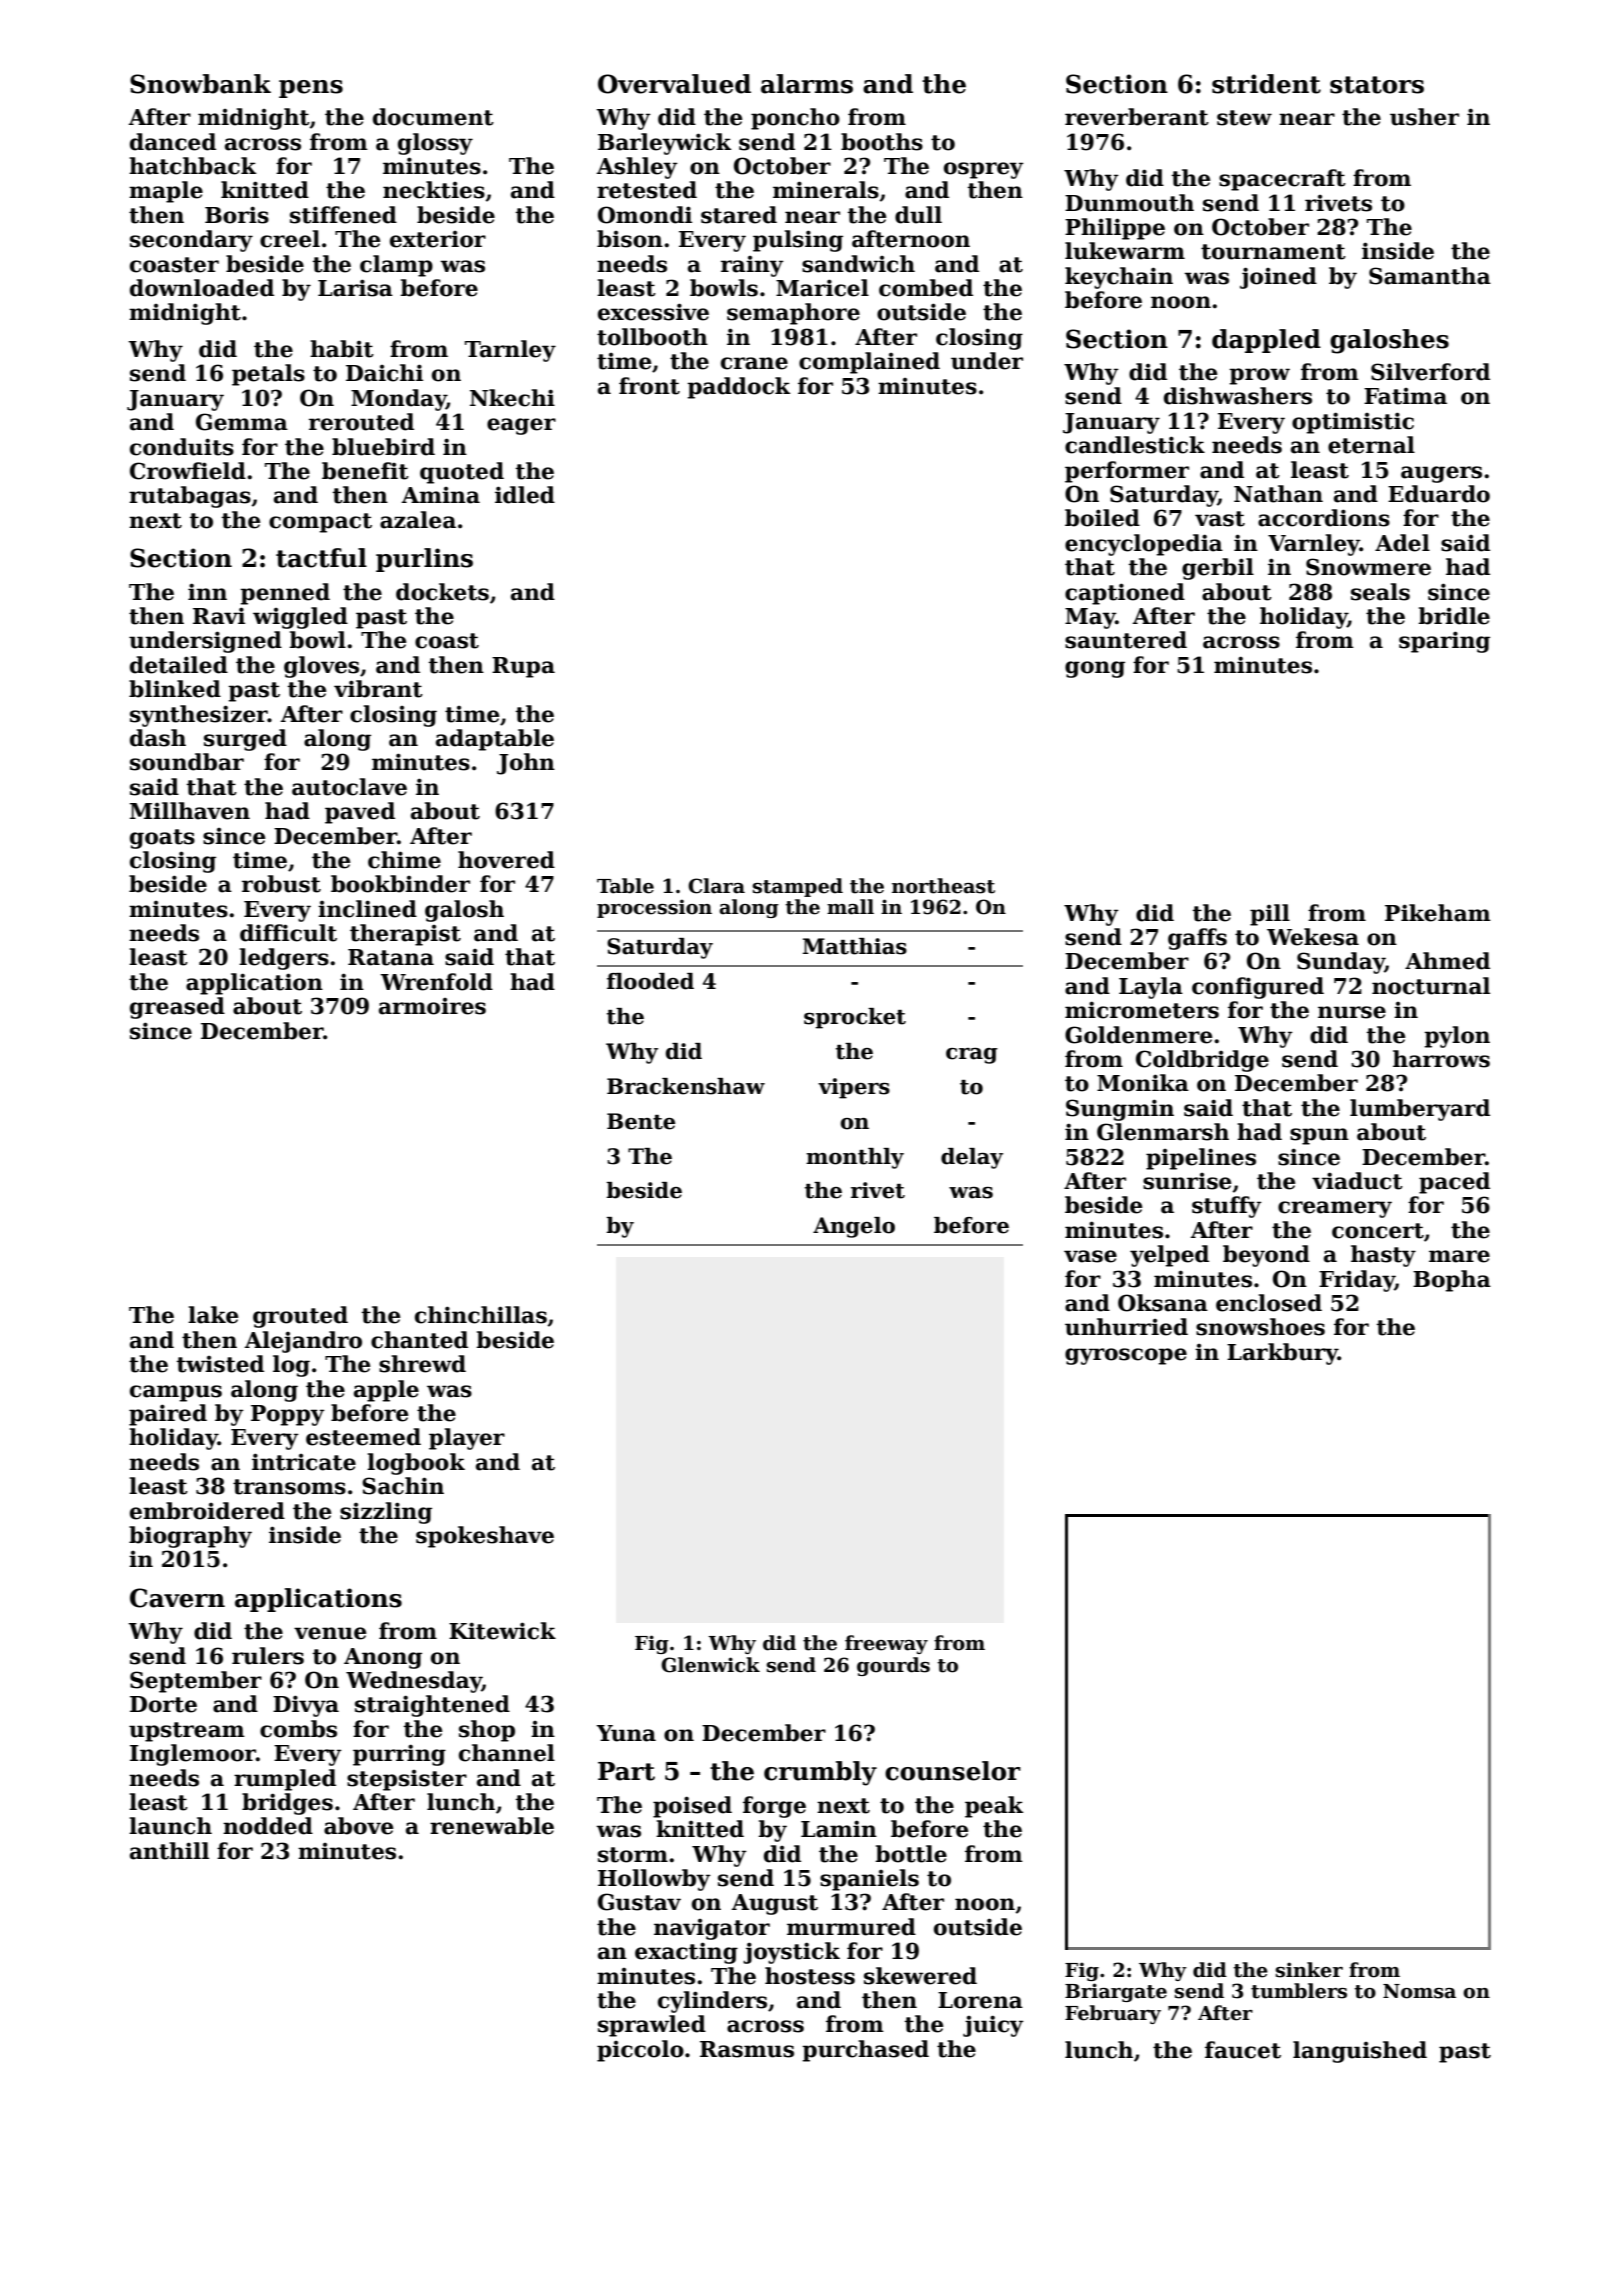  What do you see at coordinates (641, 1121) in the screenshot?
I see `Bente` at bounding box center [641, 1121].
